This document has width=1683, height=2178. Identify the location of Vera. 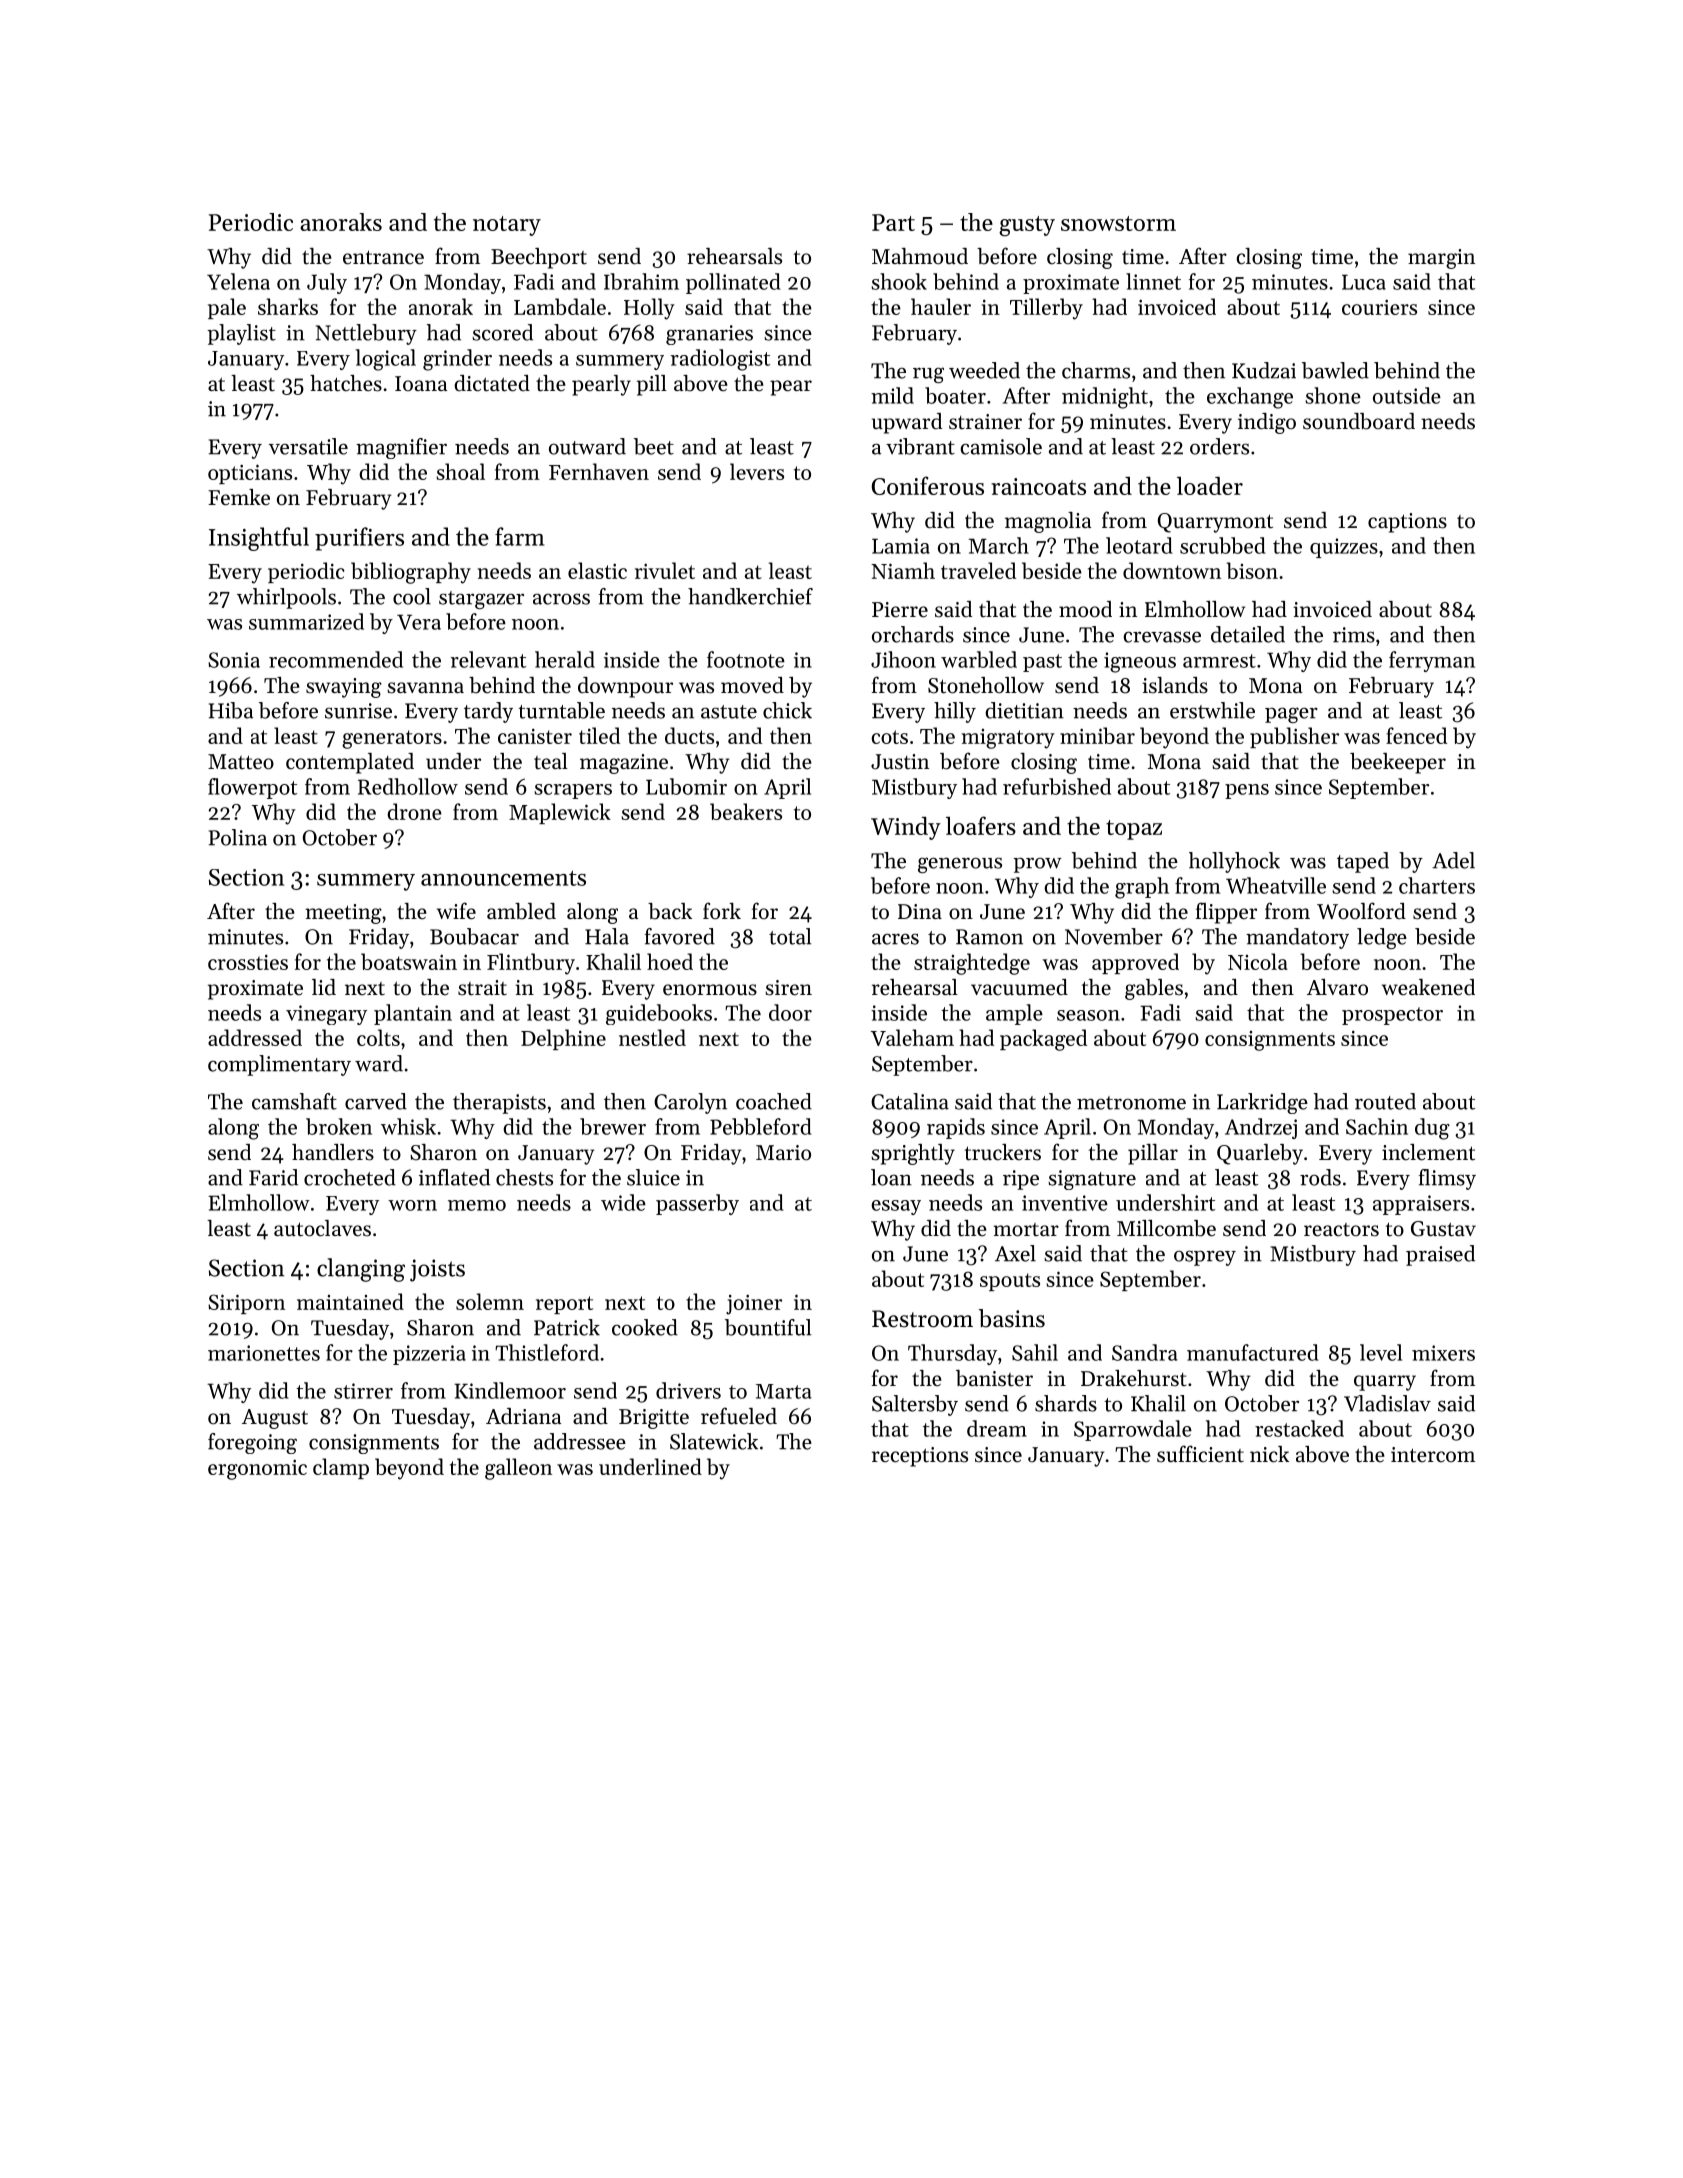
(419, 622).
